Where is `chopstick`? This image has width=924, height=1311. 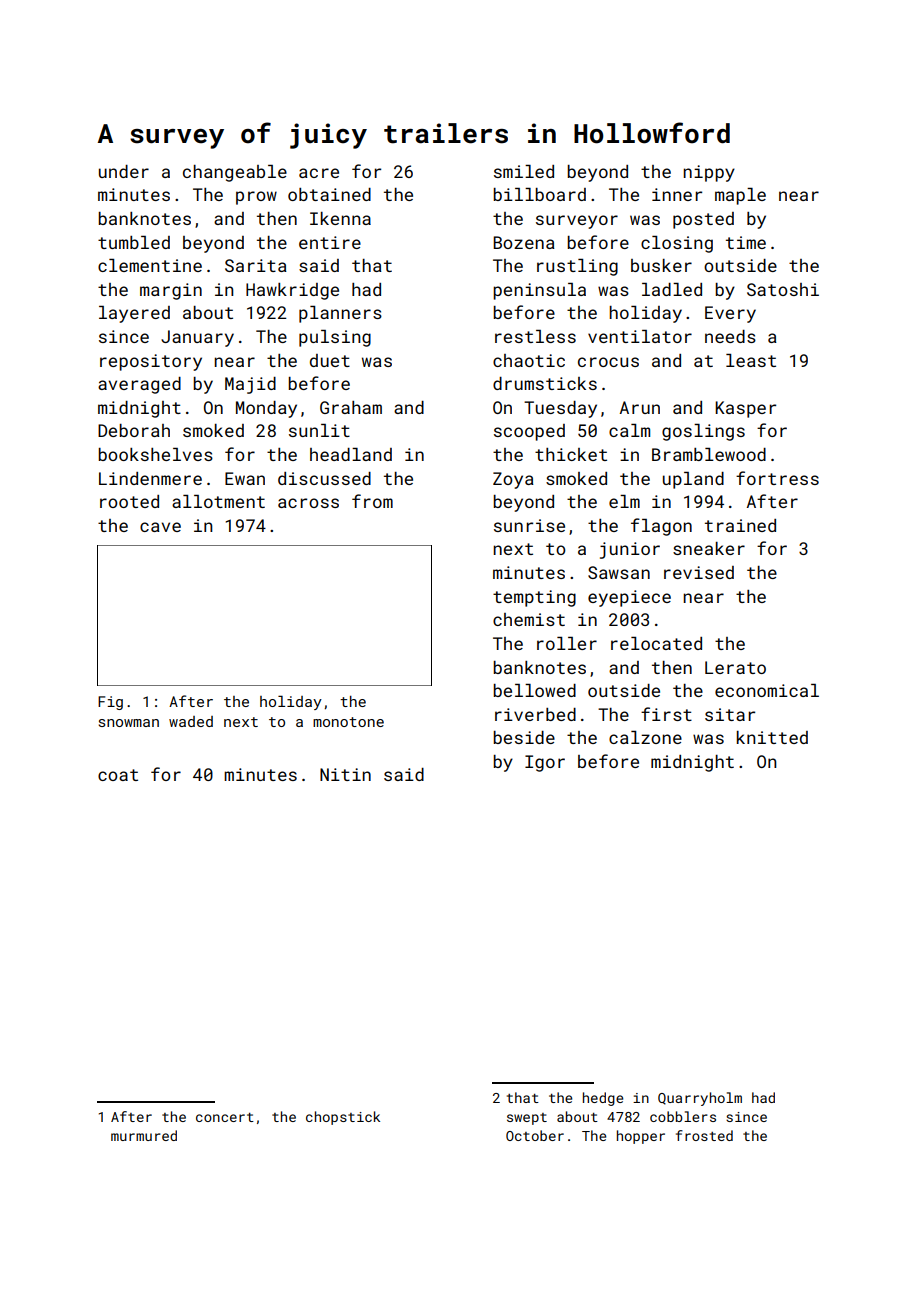 chopstick is located at coordinates (343, 1118).
